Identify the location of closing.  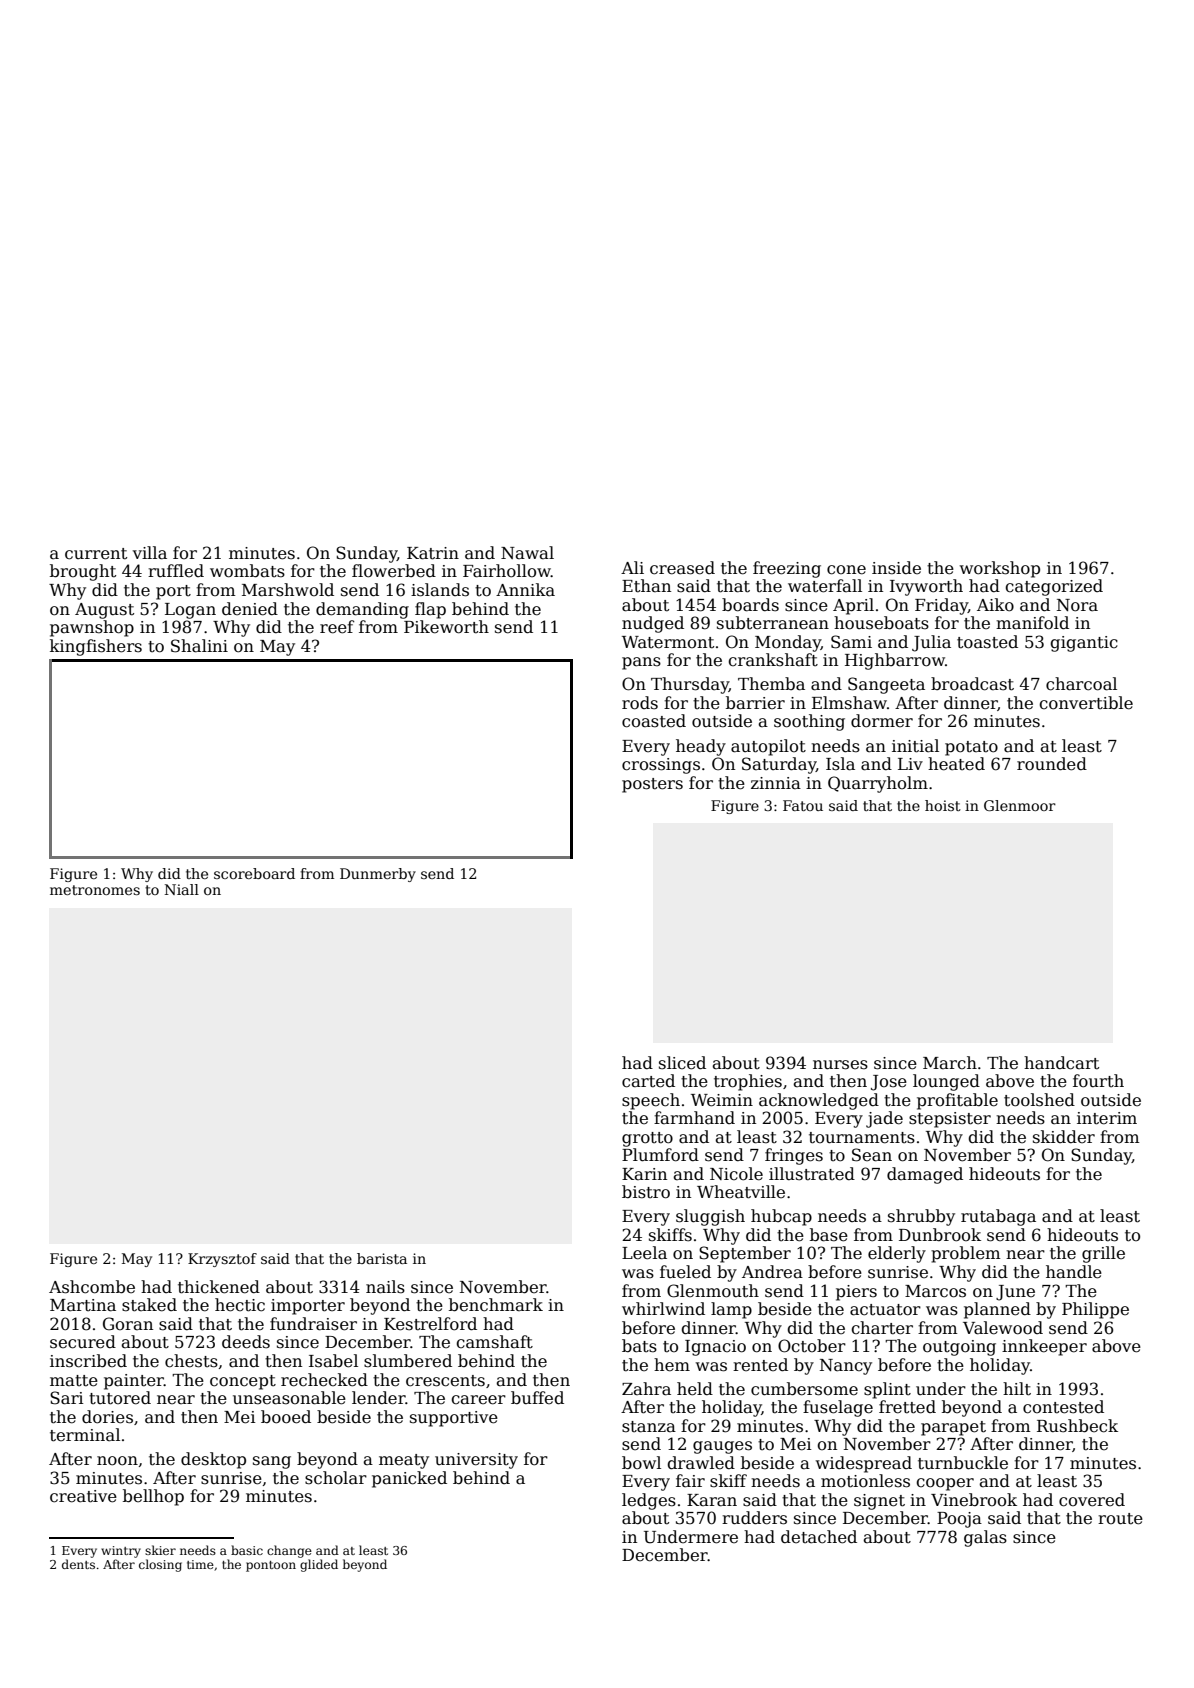
(160, 1565).
